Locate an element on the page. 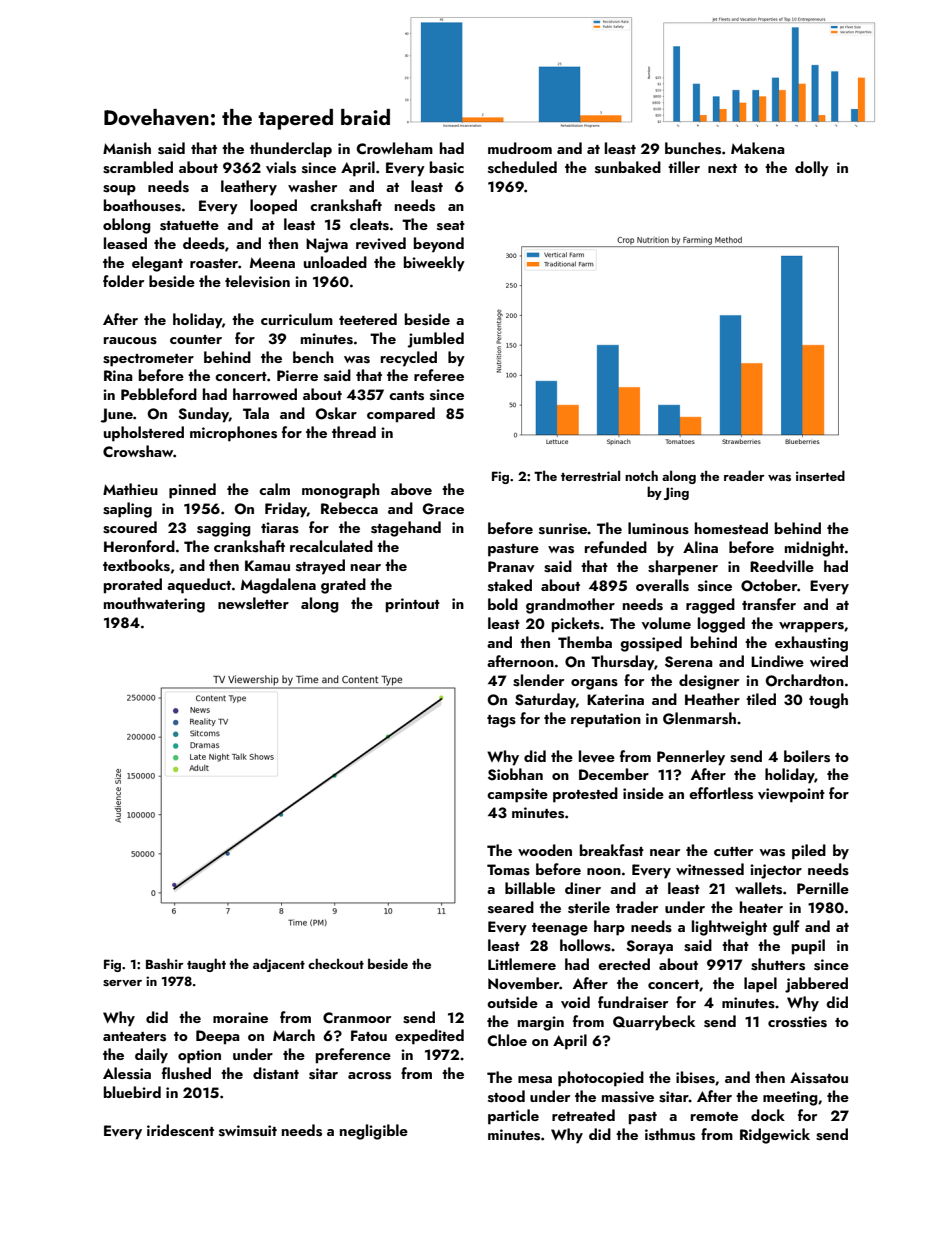 The width and height of the page is (952, 1233). bluebird is located at coordinates (132, 1092).
